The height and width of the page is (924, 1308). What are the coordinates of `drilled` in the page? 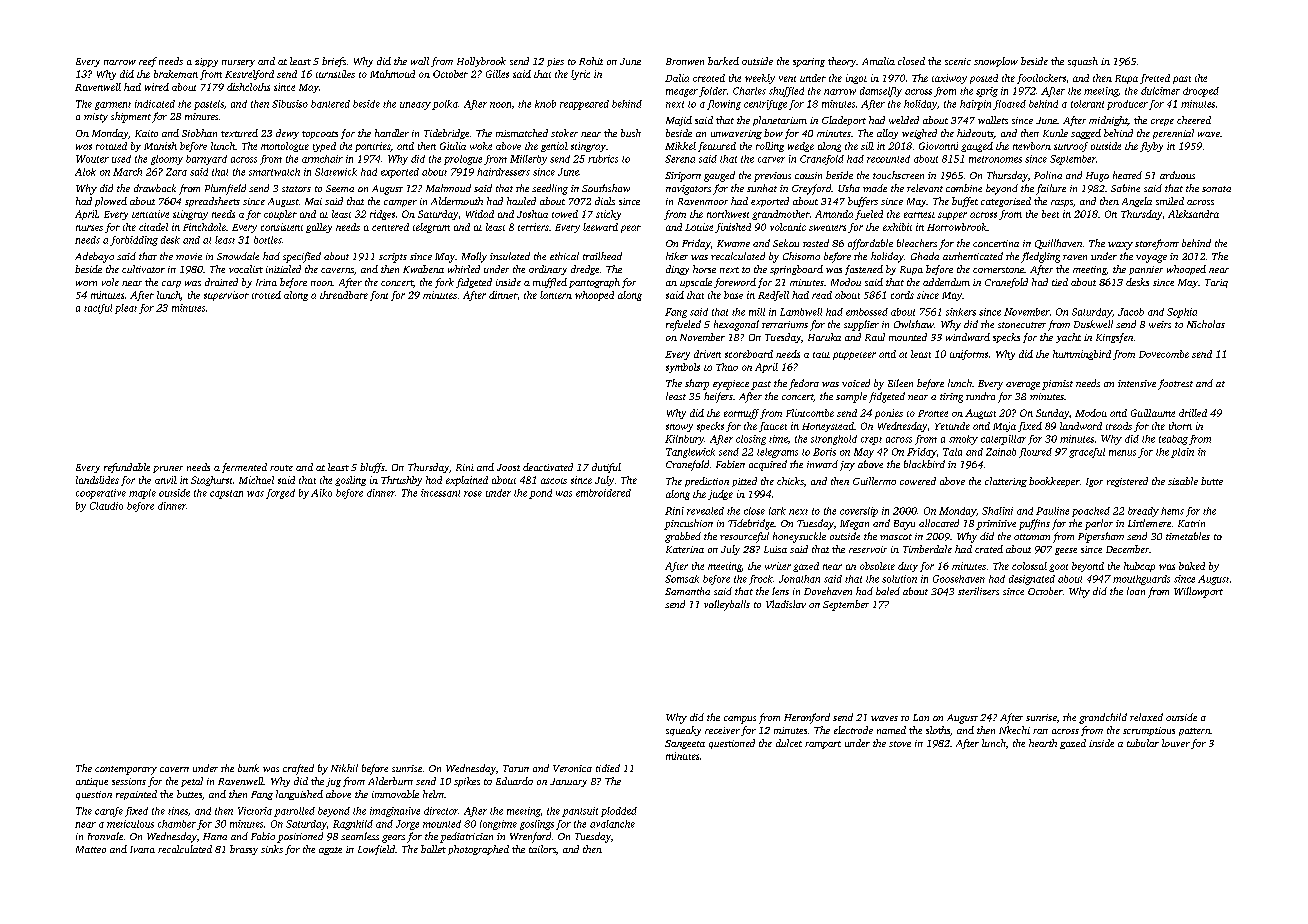 It's located at (1193, 413).
